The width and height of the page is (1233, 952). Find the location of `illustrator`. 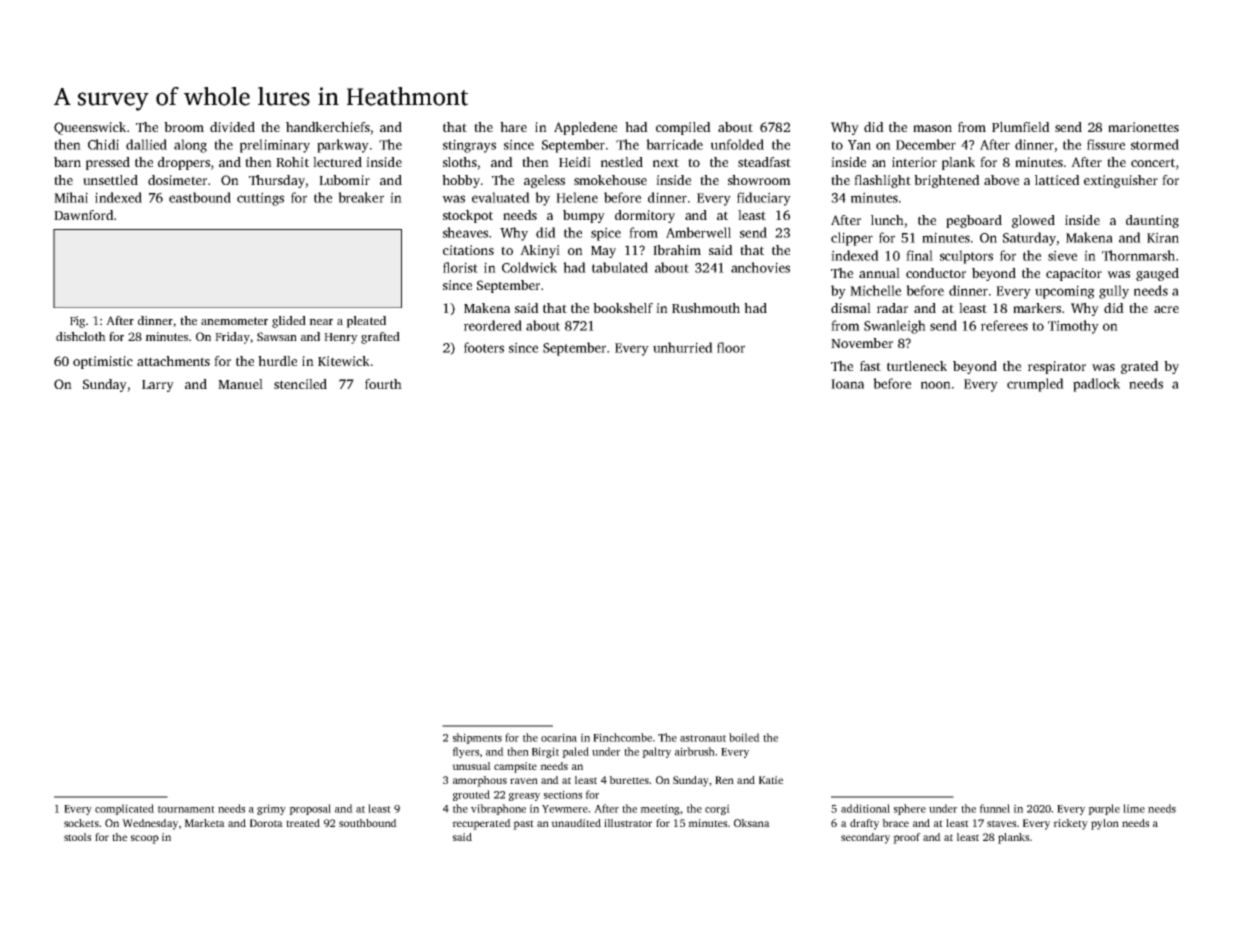

illustrator is located at coordinates (628, 823).
